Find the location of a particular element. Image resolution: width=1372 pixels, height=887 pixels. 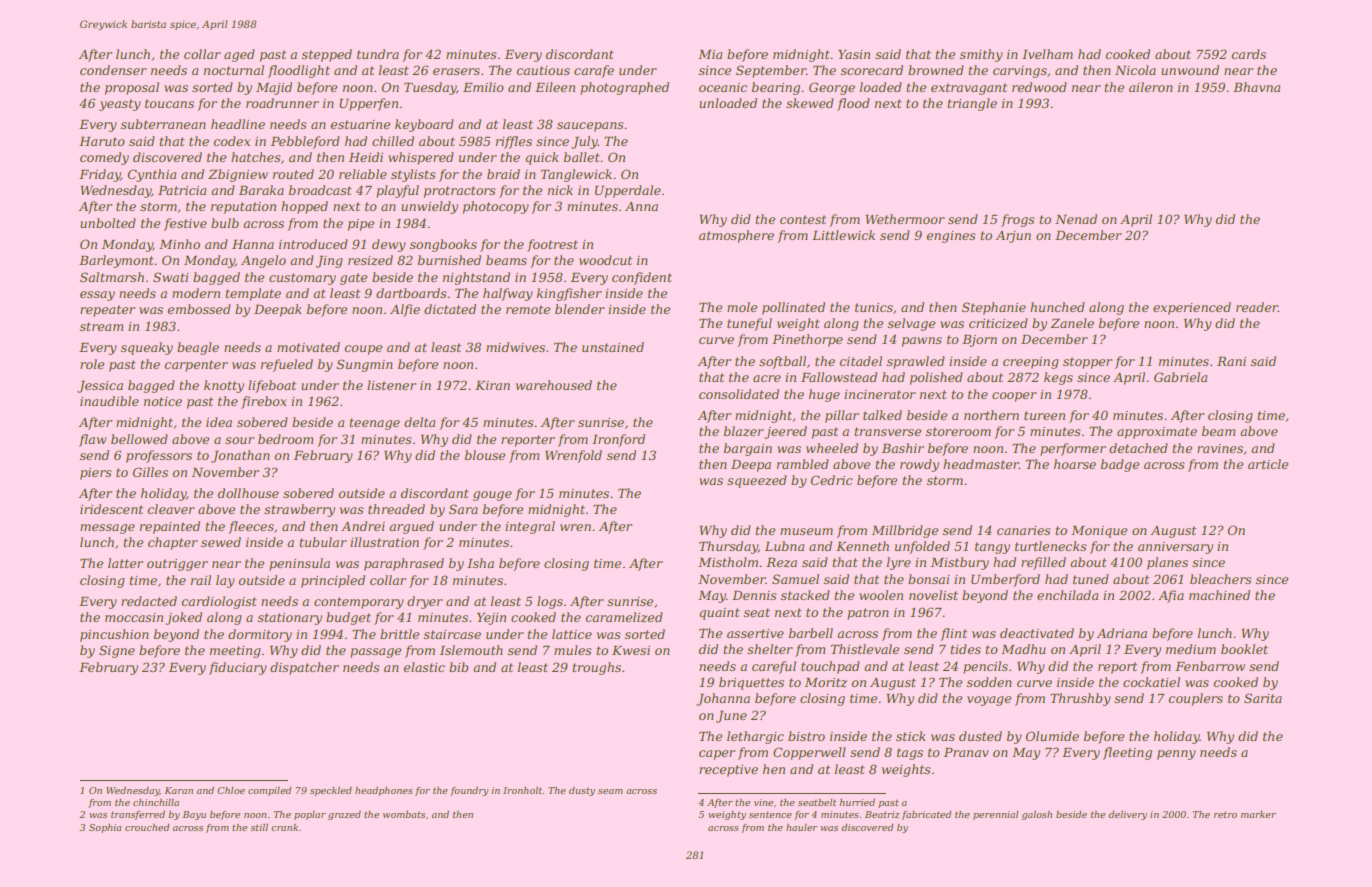

sentence is located at coordinates (770, 814).
